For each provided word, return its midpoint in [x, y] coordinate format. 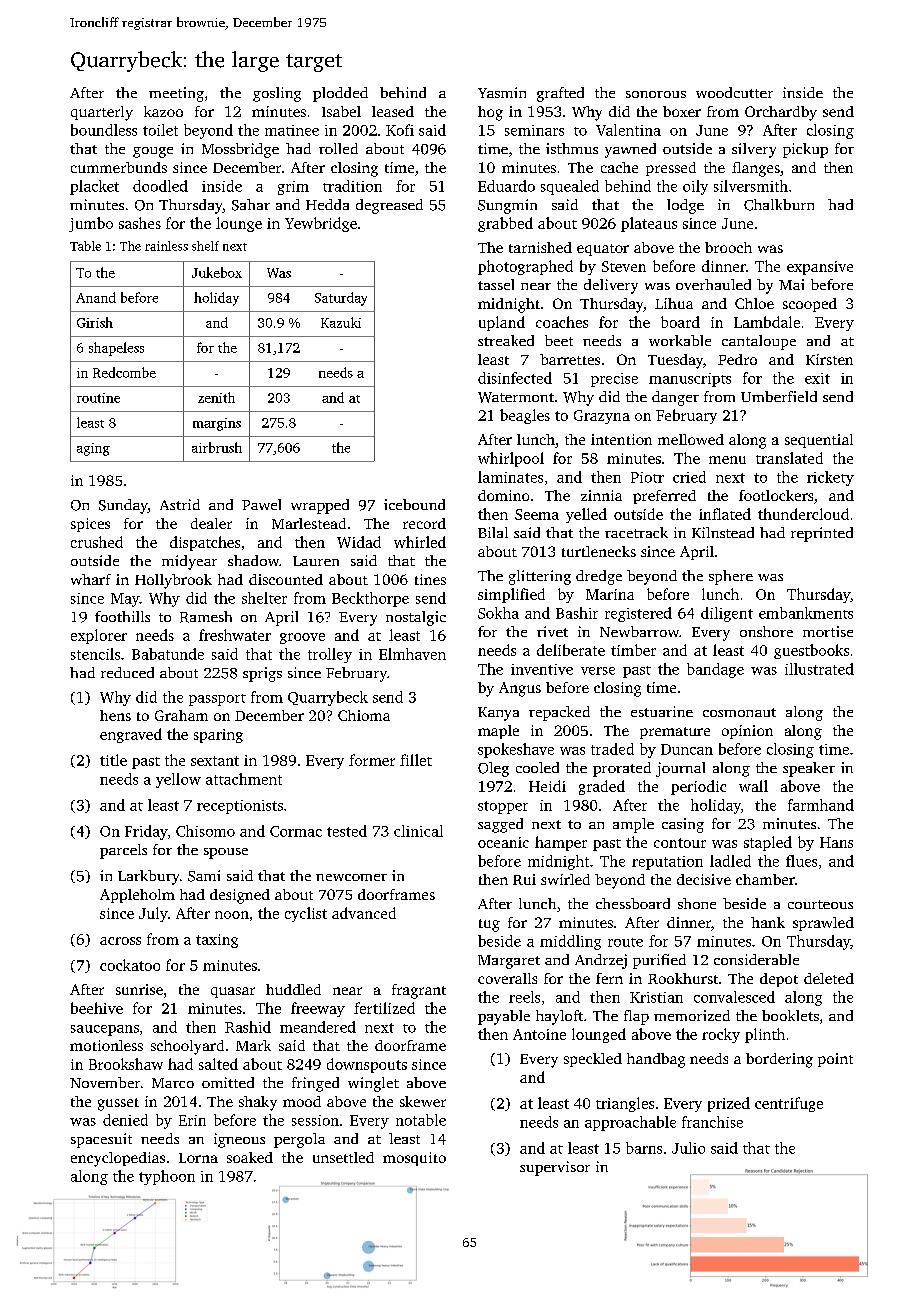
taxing [217, 941]
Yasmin [502, 92]
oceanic [503, 842]
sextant [215, 761]
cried [689, 477]
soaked [250, 1157]
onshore [766, 631]
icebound [414, 504]
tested [347, 831]
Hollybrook [173, 581]
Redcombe [124, 372]
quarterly [102, 113]
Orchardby [781, 113]
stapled [768, 843]
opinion [747, 732]
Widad [359, 542]
